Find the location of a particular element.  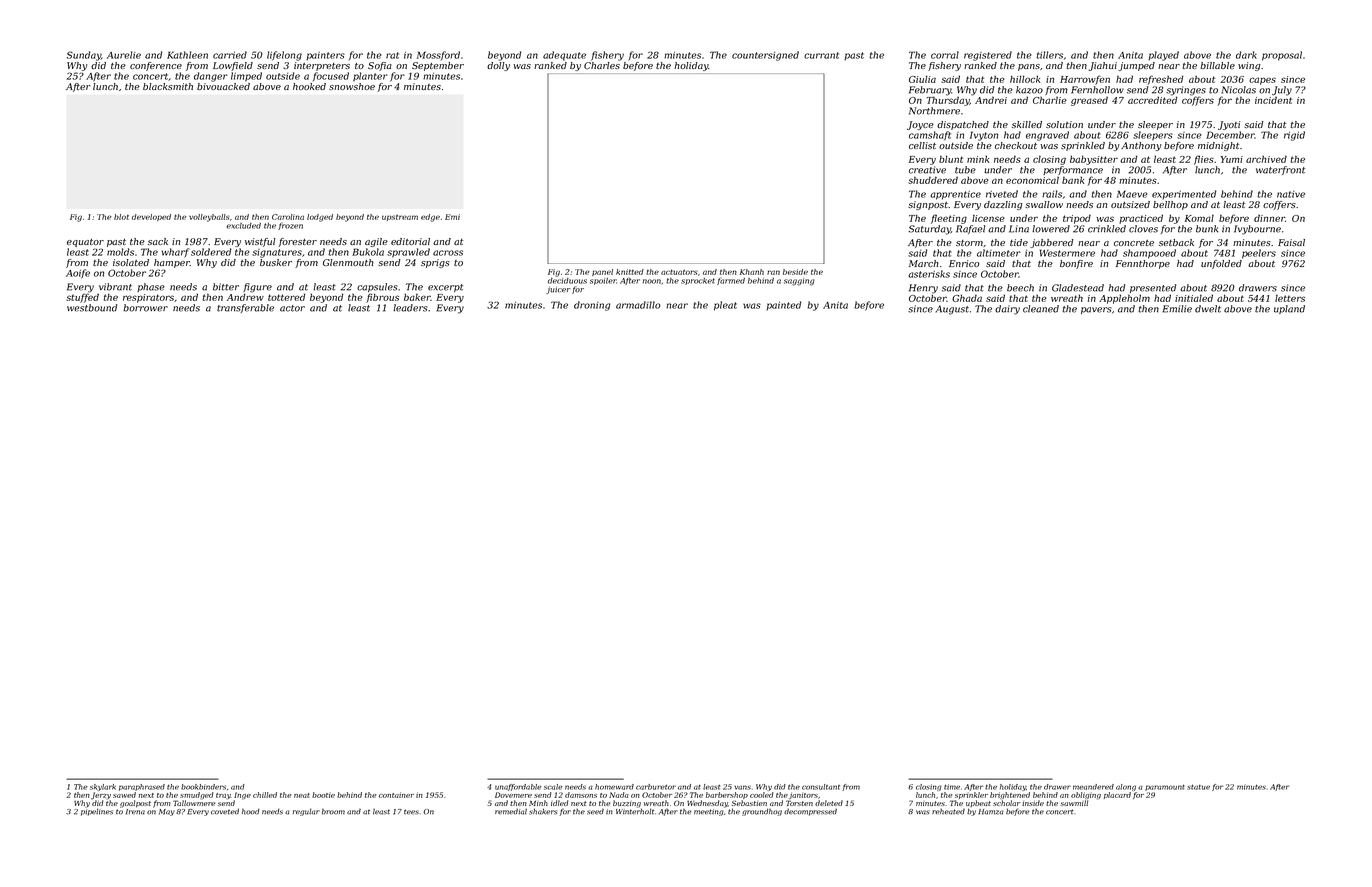

skylark is located at coordinates (103, 787).
